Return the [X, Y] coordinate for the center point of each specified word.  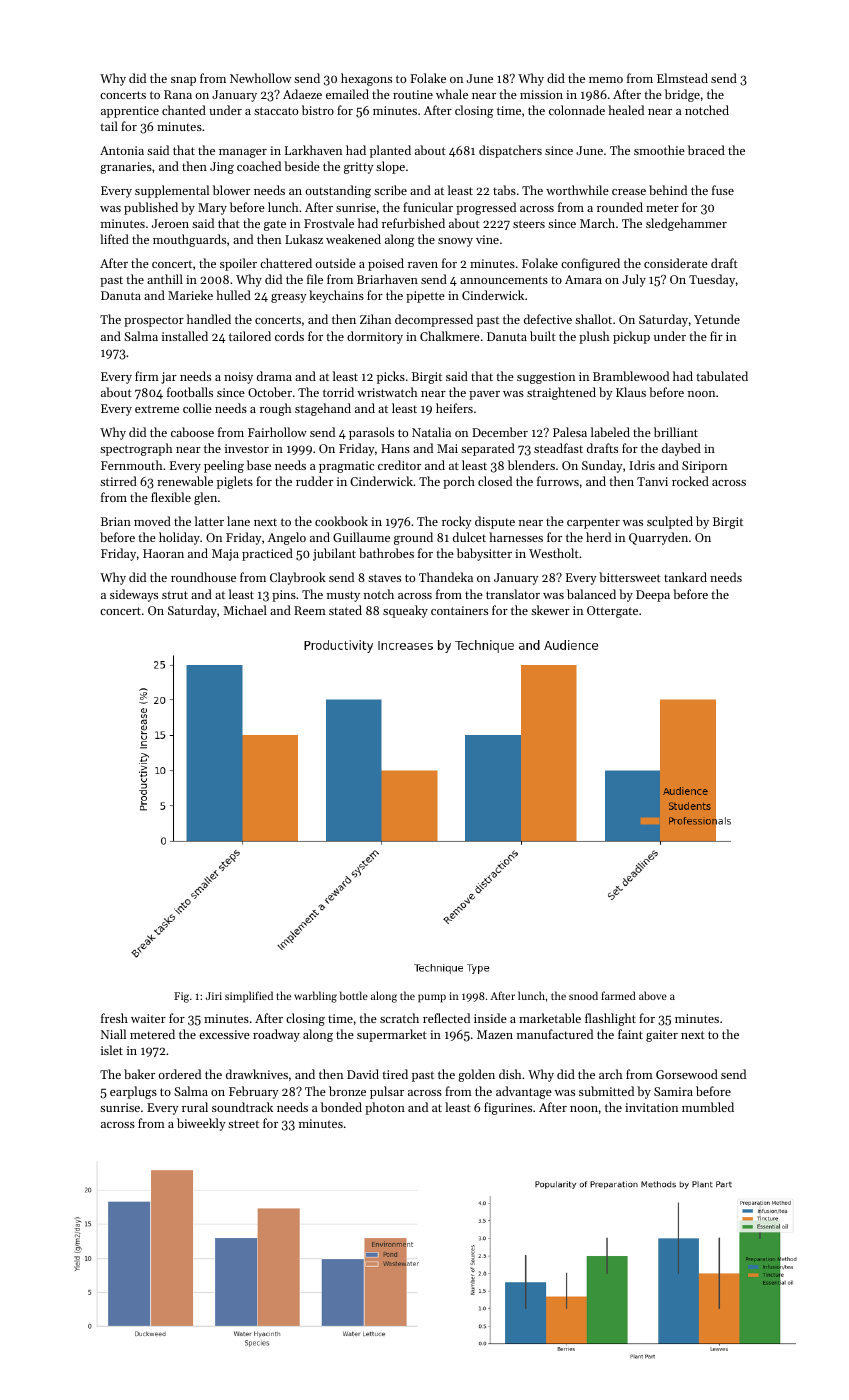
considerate [676, 263]
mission [541, 94]
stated [345, 610]
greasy [288, 298]
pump [432, 998]
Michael [245, 610]
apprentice [130, 112]
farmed [618, 995]
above [653, 995]
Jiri [214, 996]
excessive [224, 1034]
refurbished [413, 223]
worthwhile [577, 190]
